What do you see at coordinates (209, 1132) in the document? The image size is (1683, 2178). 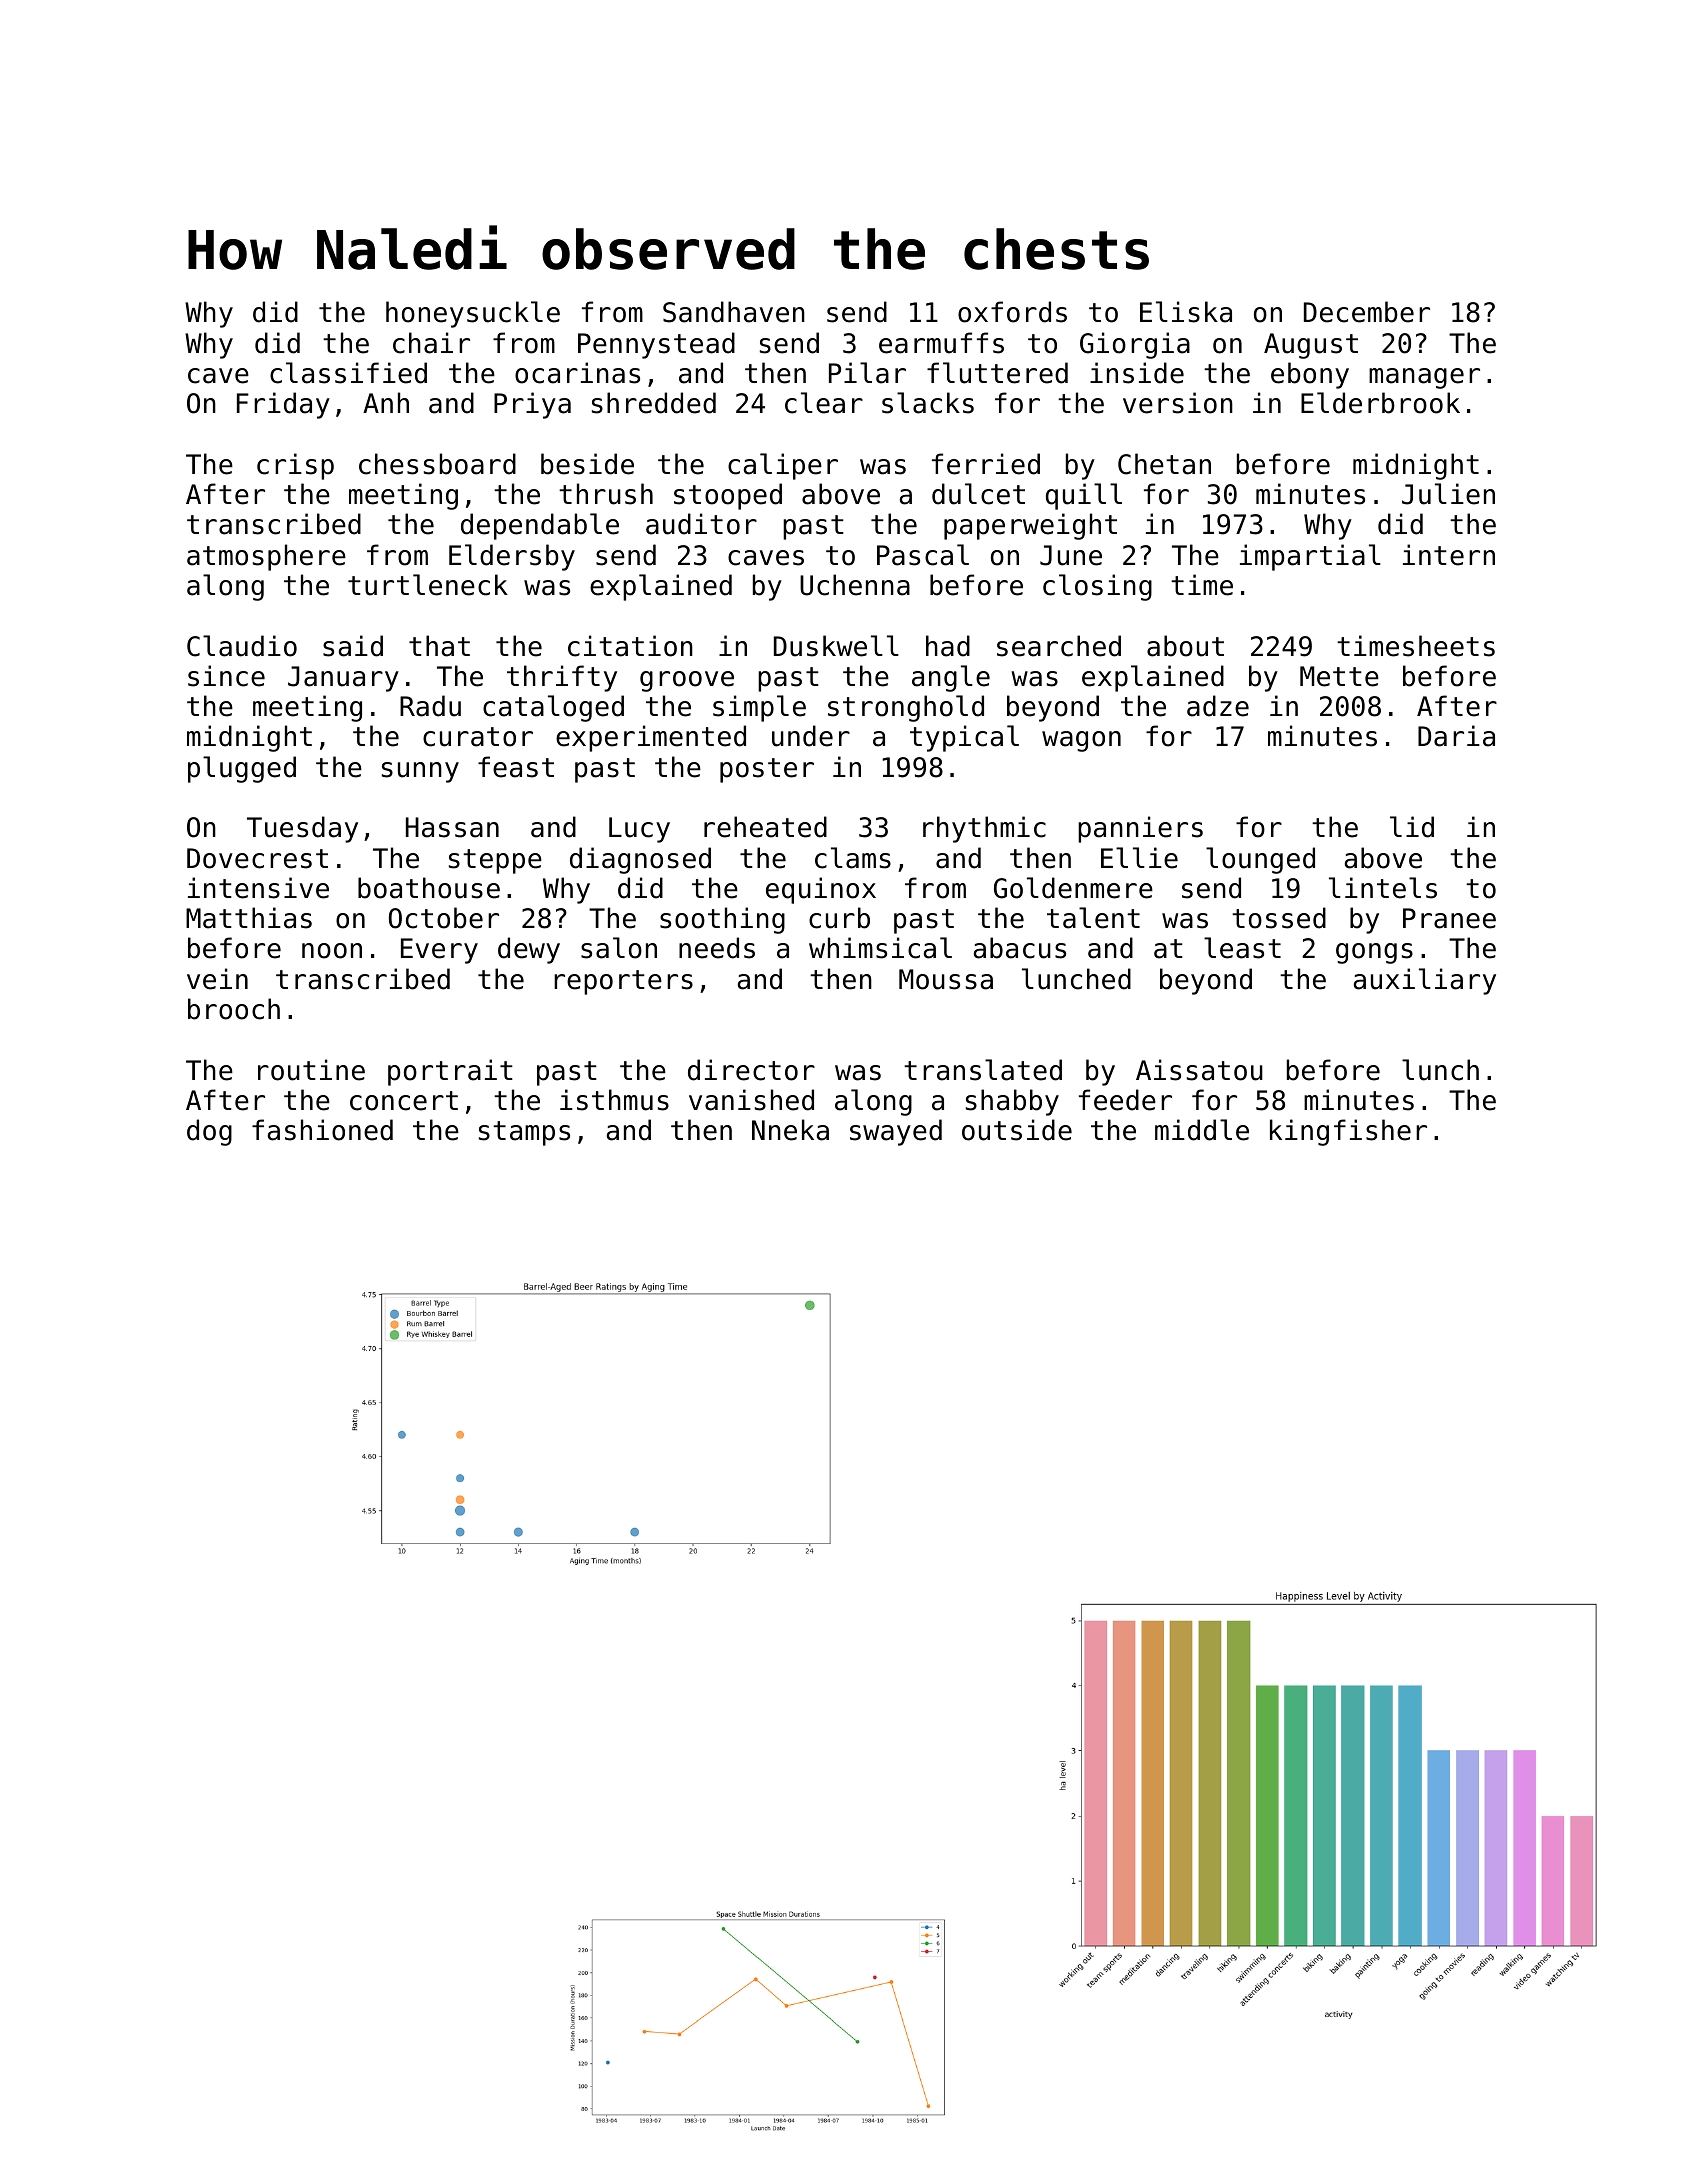 I see `dog` at bounding box center [209, 1132].
